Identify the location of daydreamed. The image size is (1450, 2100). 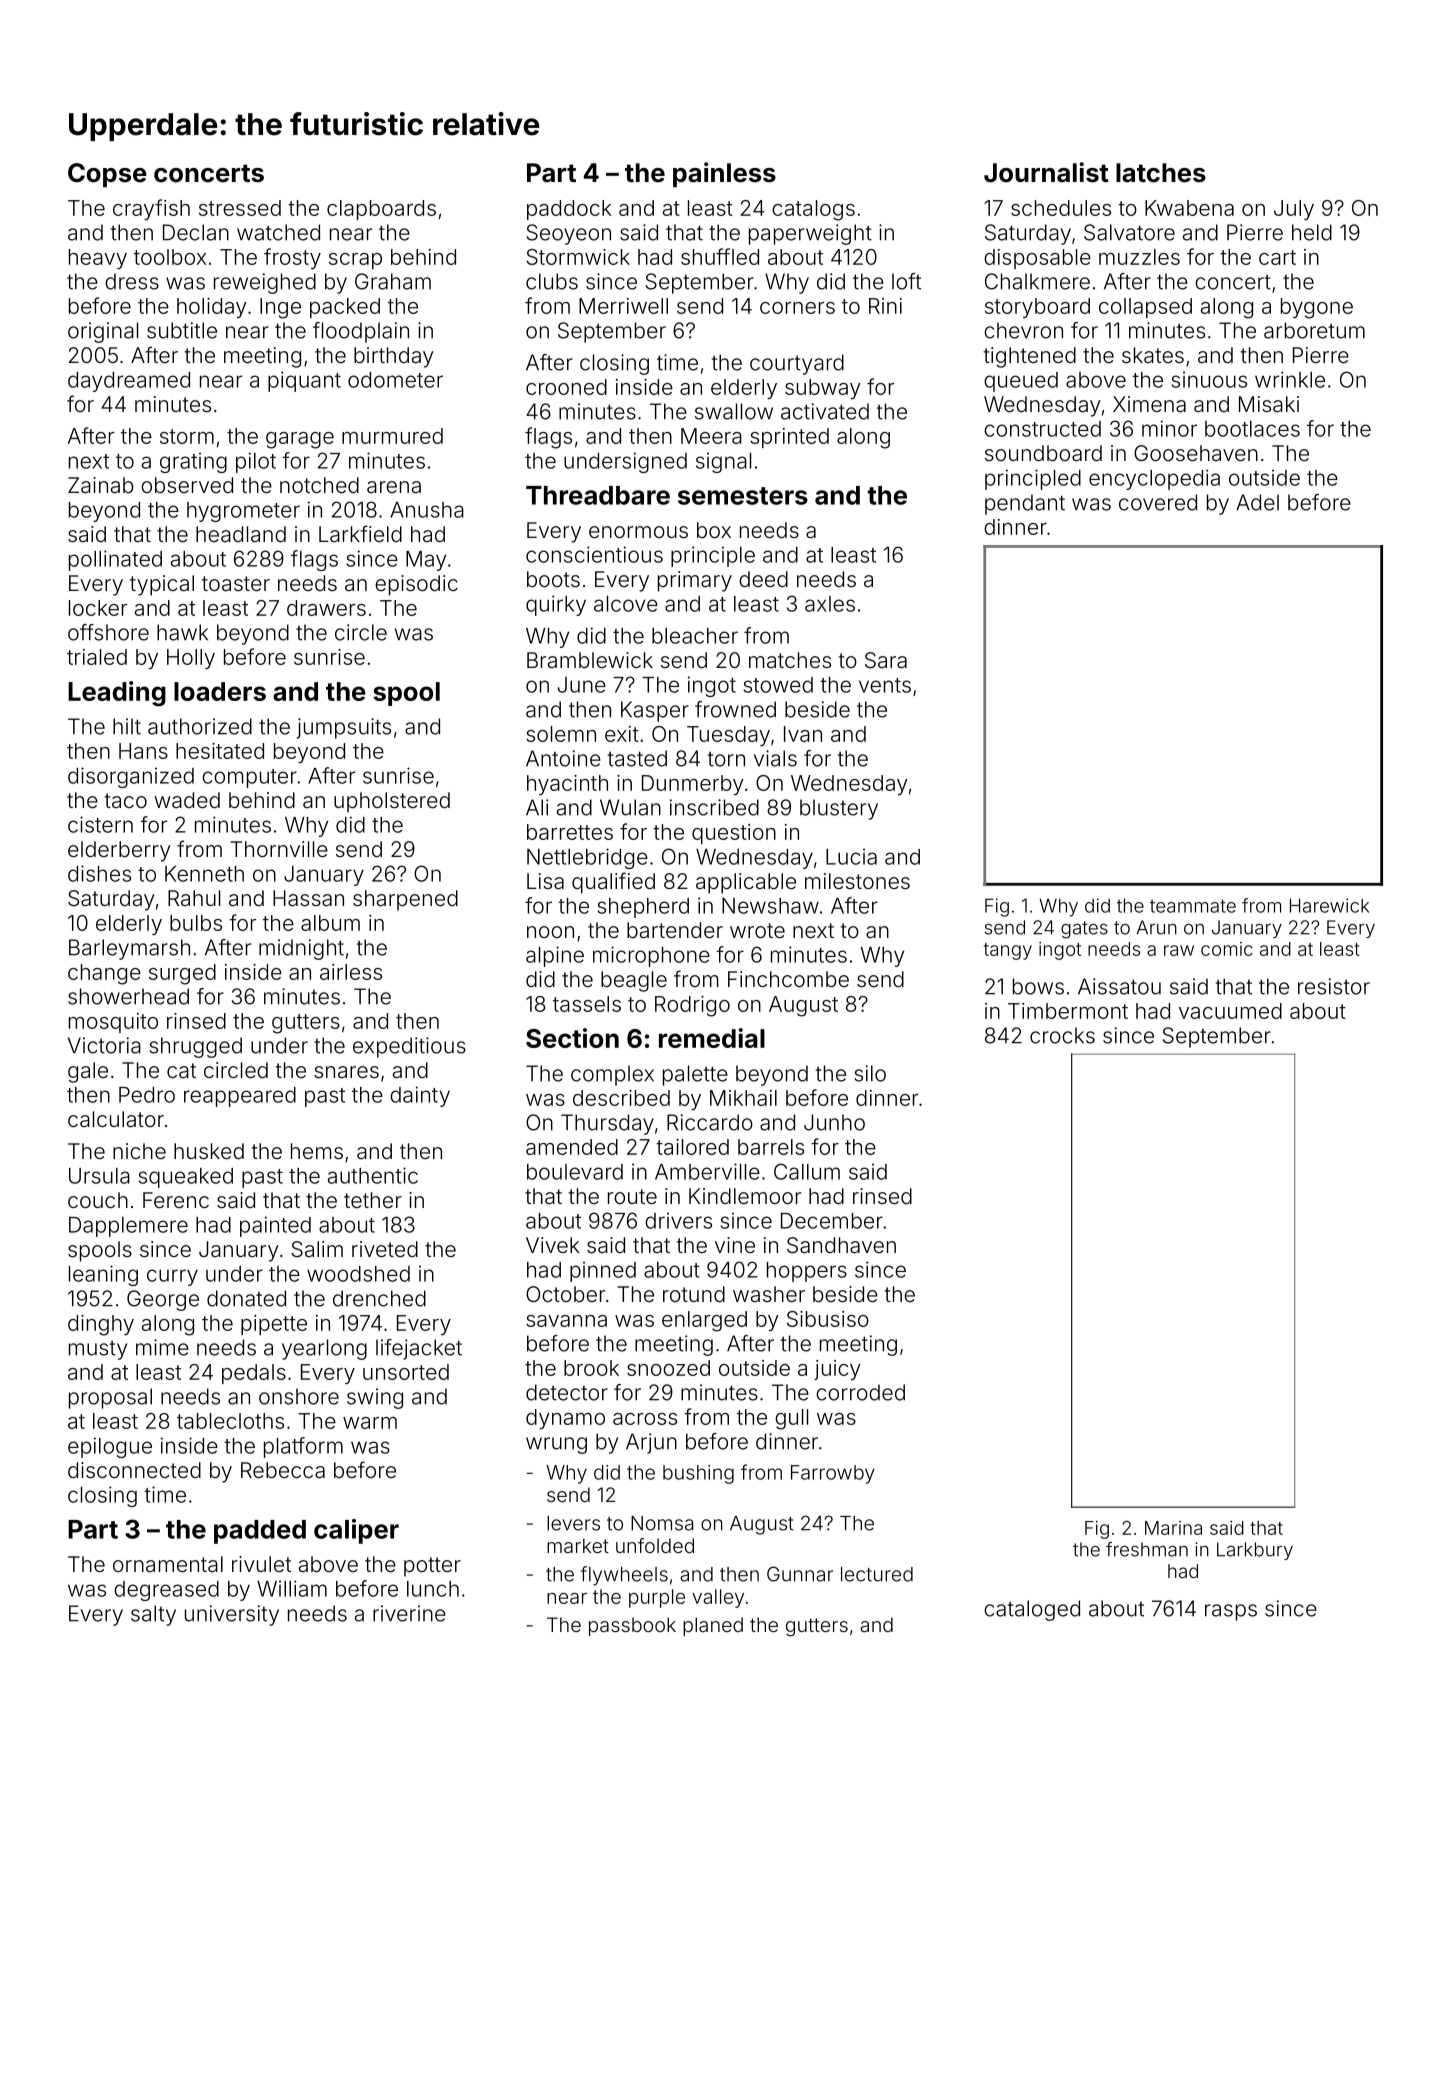
(129, 382).
